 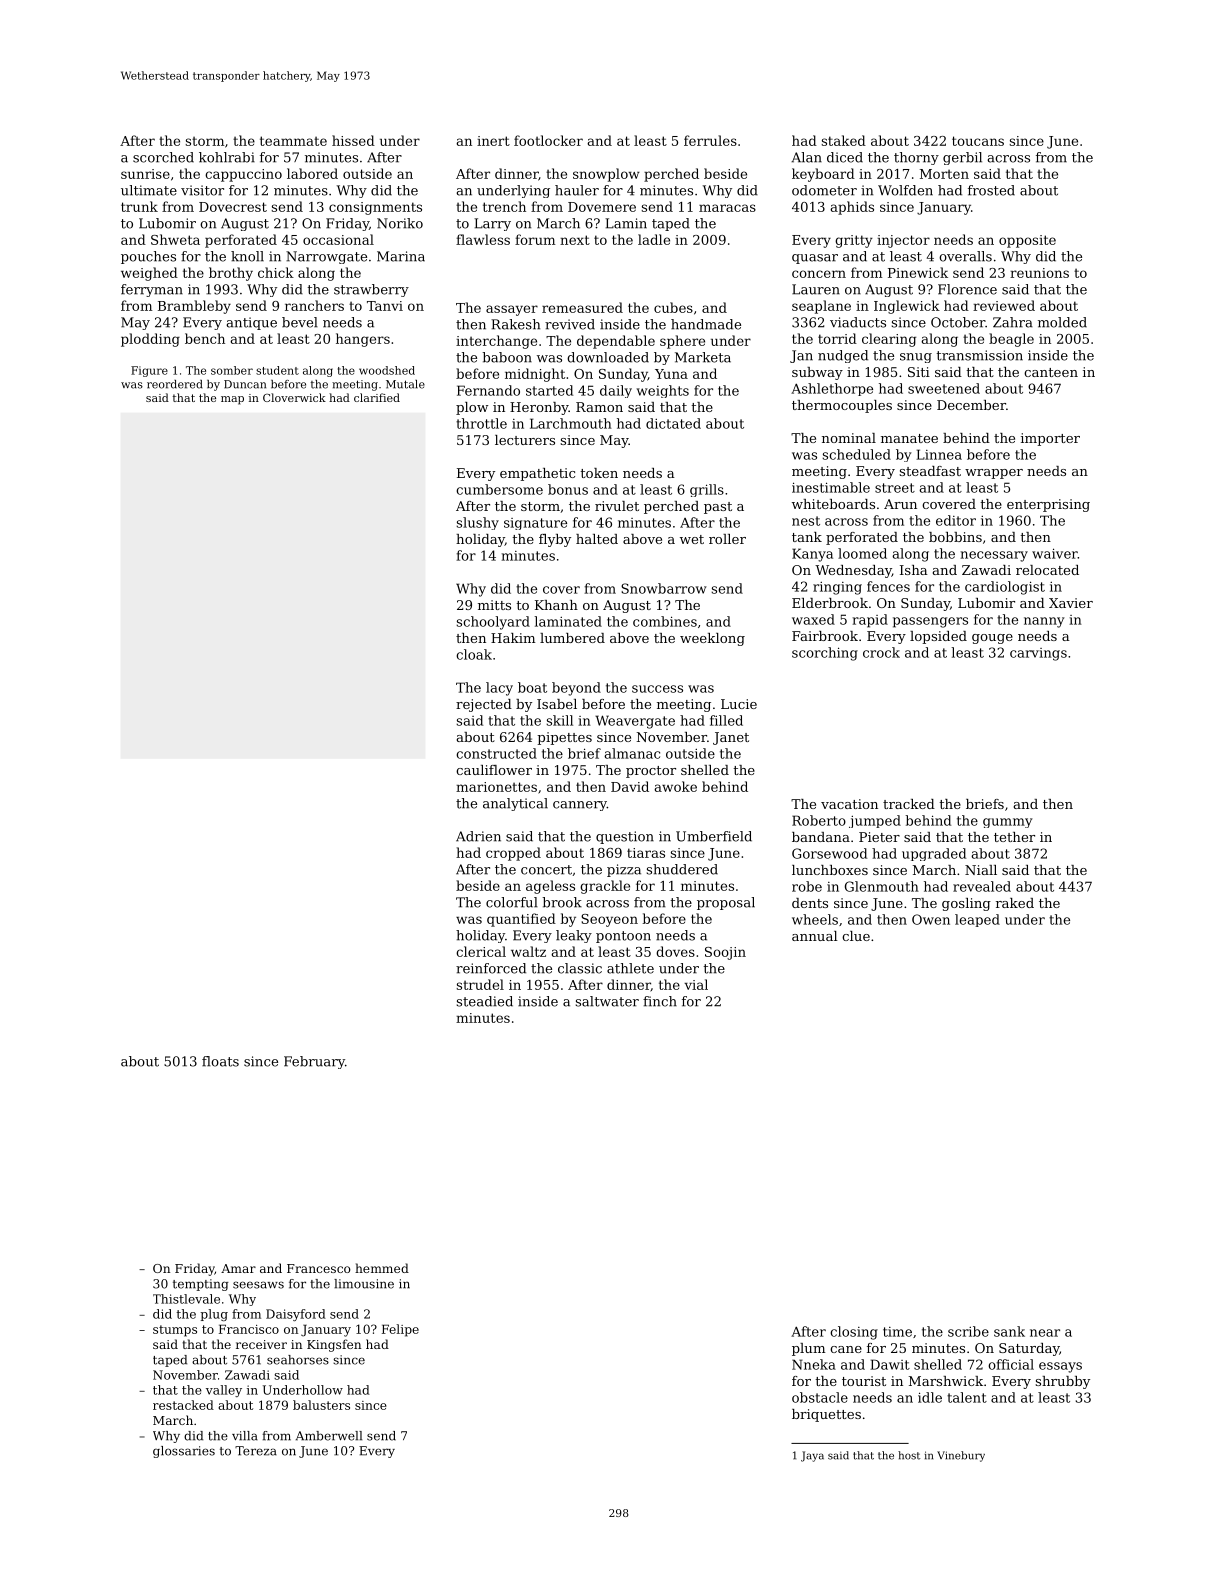 What do you see at coordinates (484, 705) in the screenshot?
I see `rejected` at bounding box center [484, 705].
